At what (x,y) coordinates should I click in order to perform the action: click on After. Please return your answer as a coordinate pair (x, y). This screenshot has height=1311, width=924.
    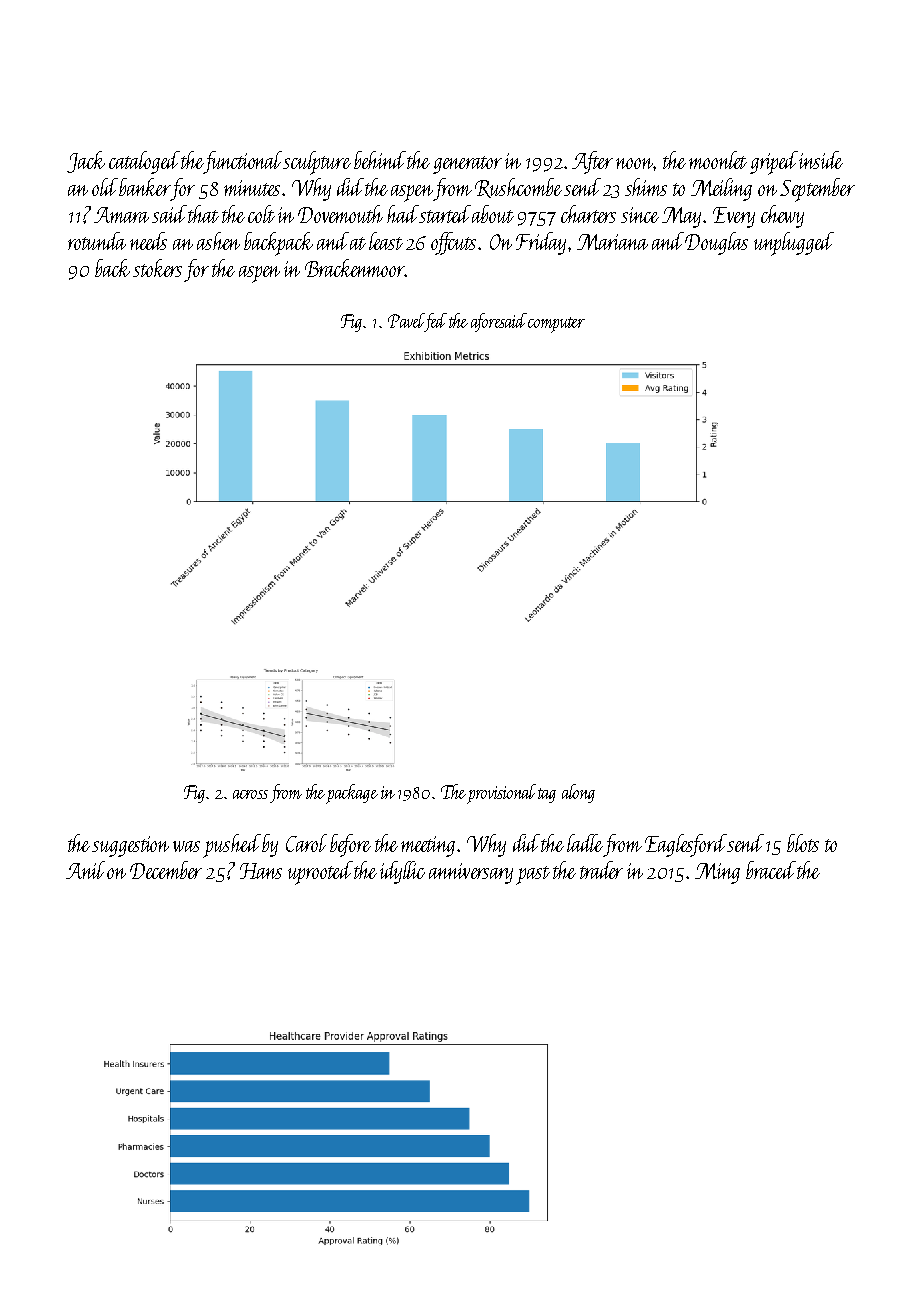
    Looking at the image, I should click on (592, 162).
